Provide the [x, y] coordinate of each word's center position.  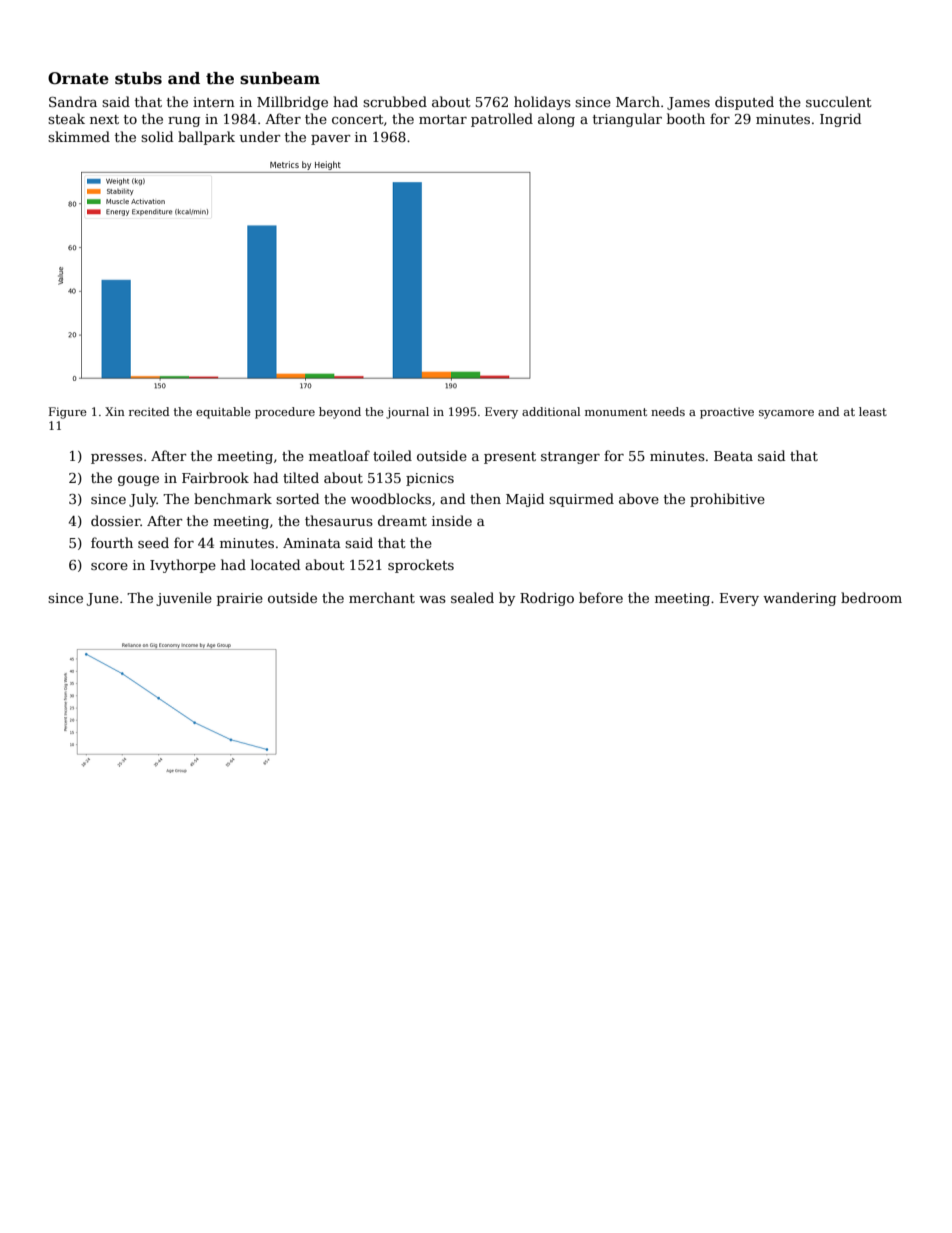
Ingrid [840, 120]
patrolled [502, 120]
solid [157, 136]
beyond [340, 413]
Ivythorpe [183, 566]
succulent [839, 101]
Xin [115, 411]
